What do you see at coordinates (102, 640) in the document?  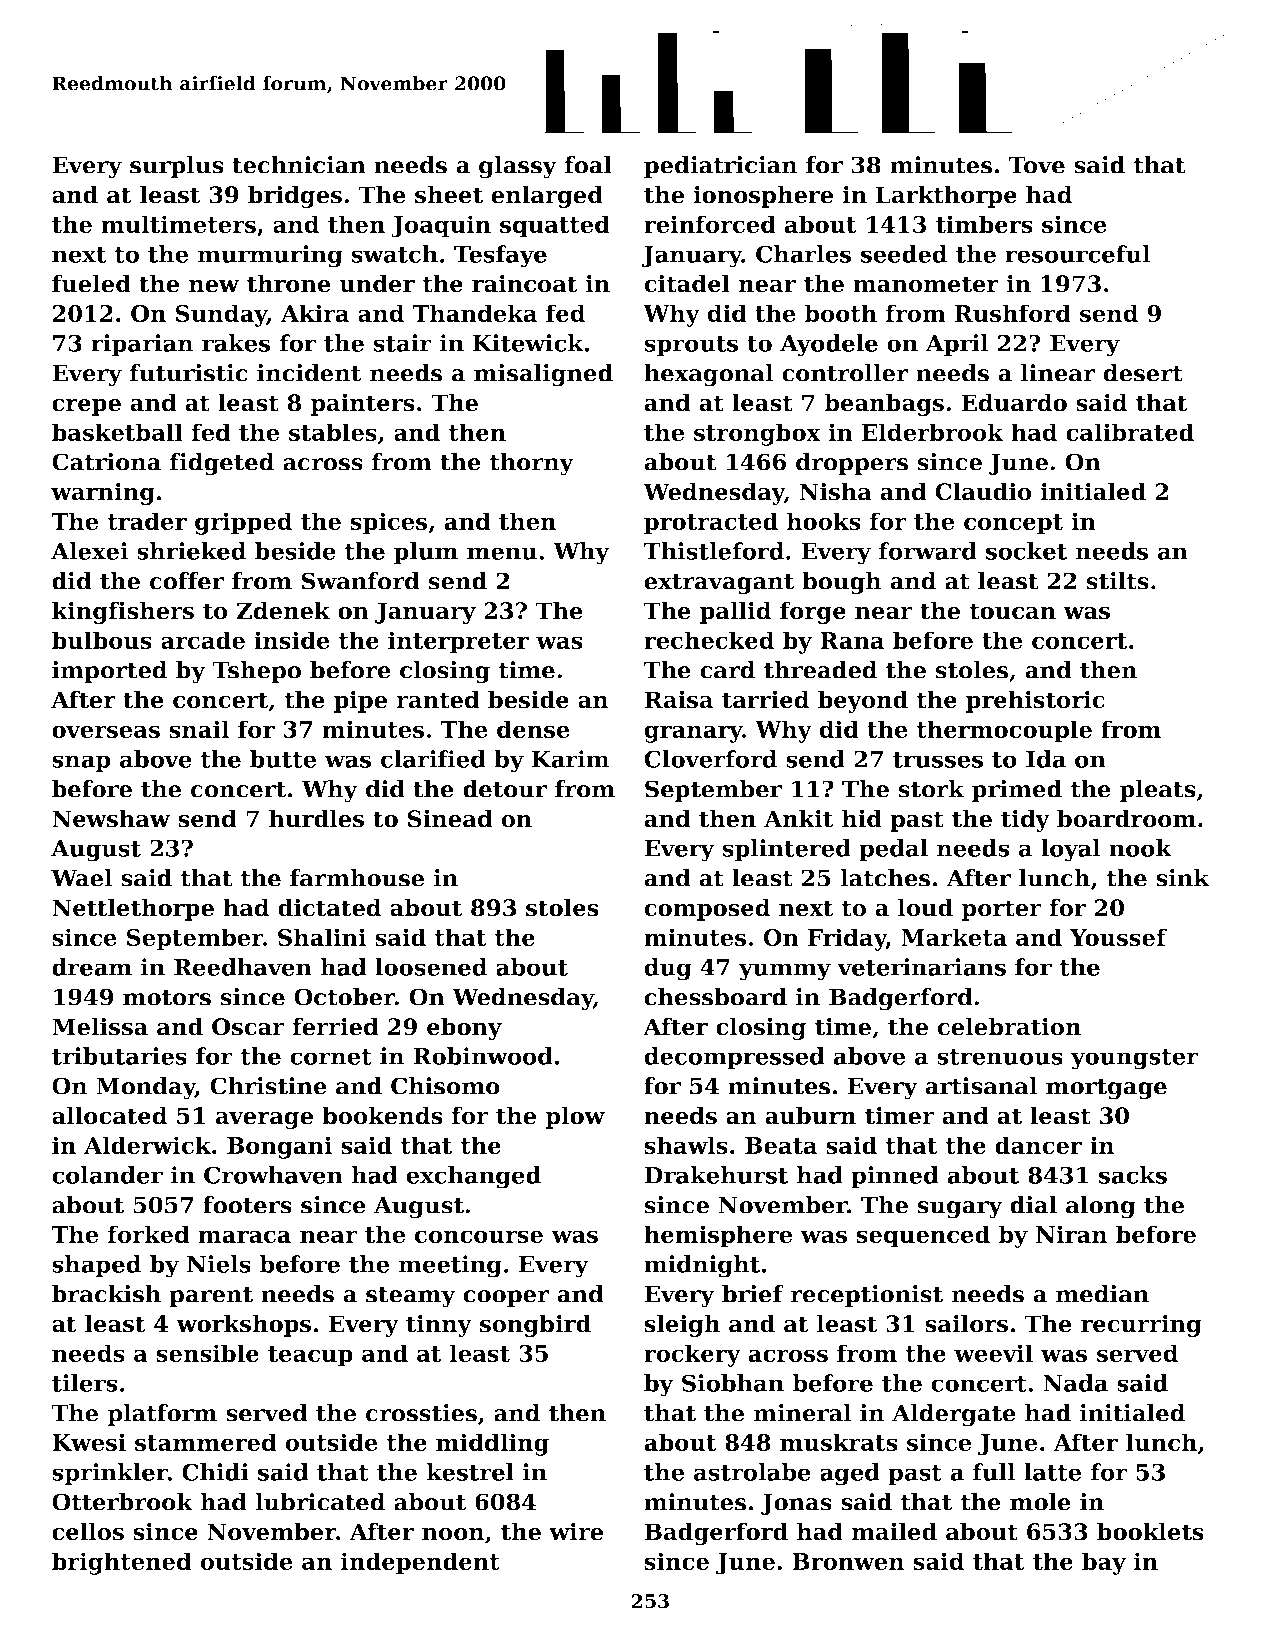 I see `bulbous` at bounding box center [102, 640].
